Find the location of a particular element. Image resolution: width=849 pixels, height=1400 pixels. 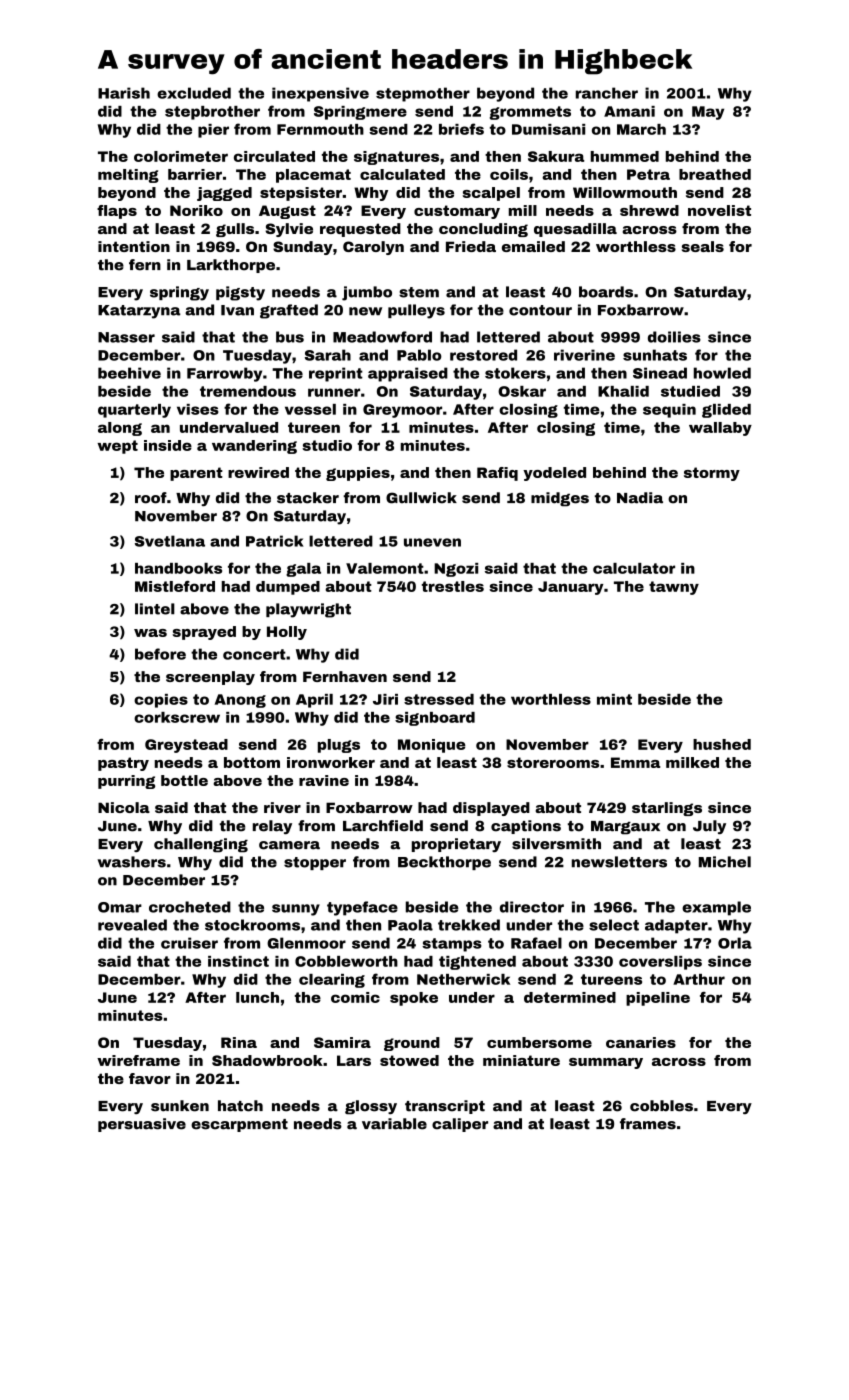

seals is located at coordinates (703, 246).
